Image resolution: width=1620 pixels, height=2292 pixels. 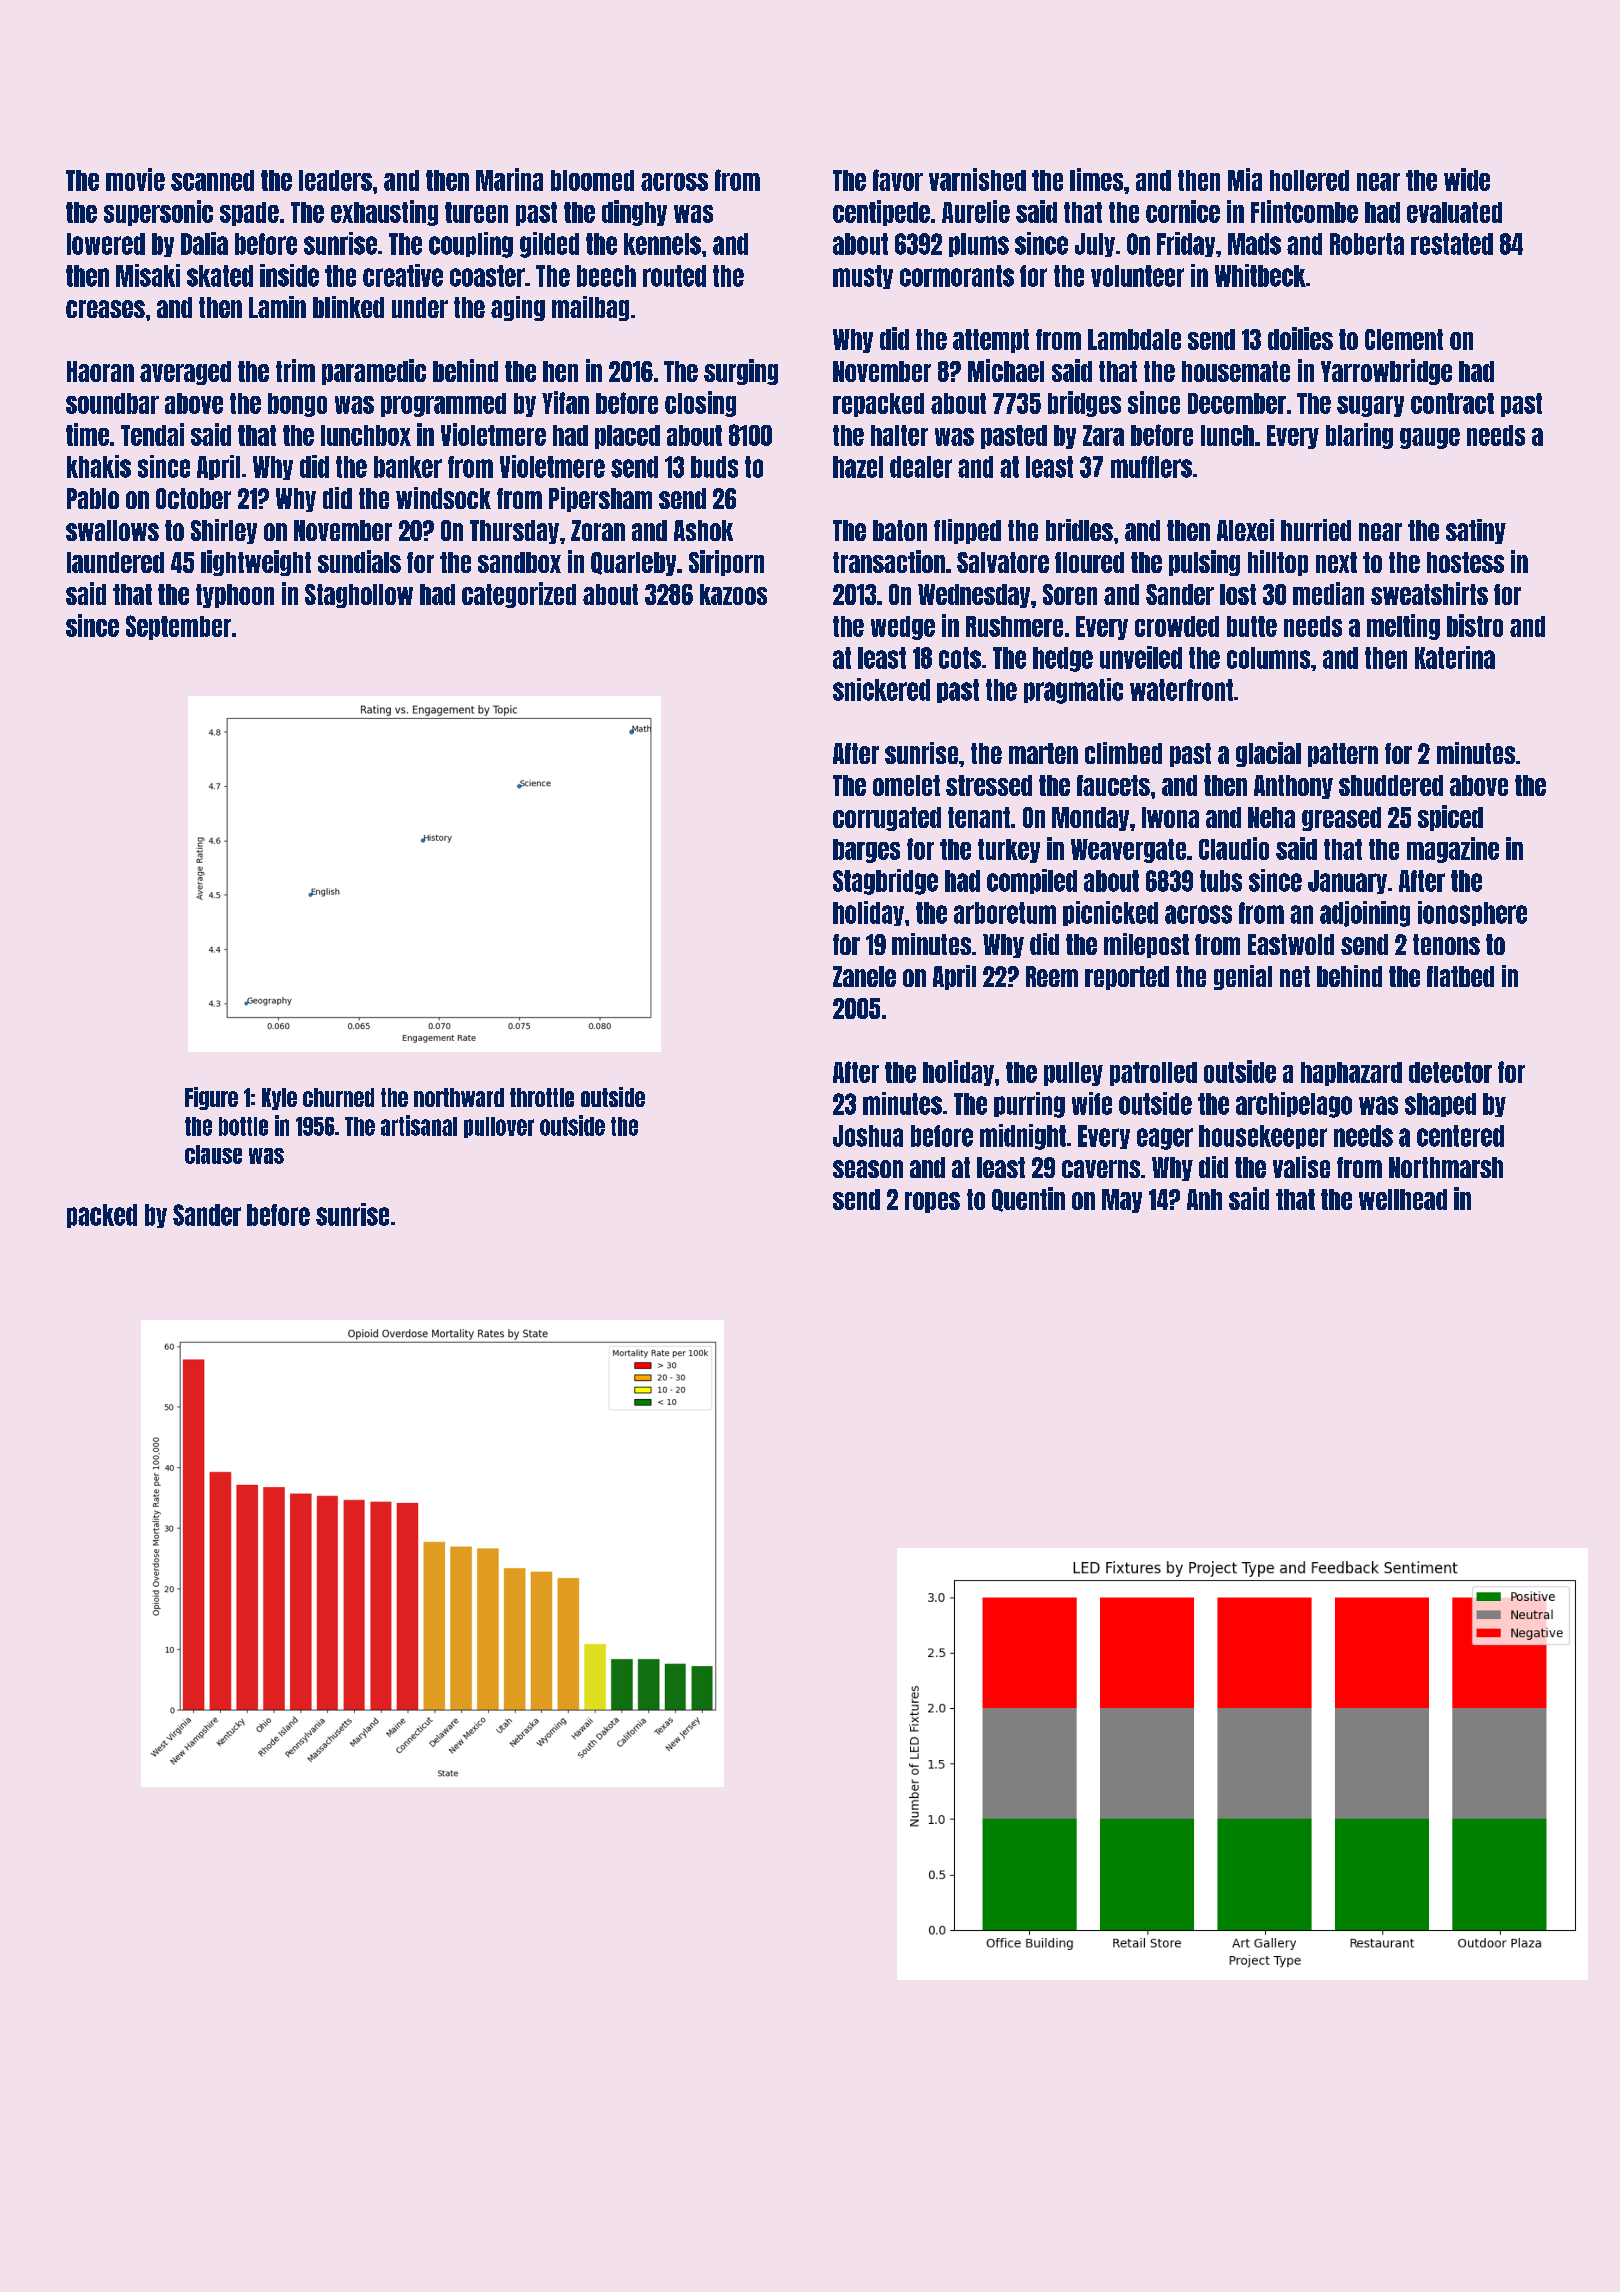 I want to click on bloomed, so click(x=592, y=180).
